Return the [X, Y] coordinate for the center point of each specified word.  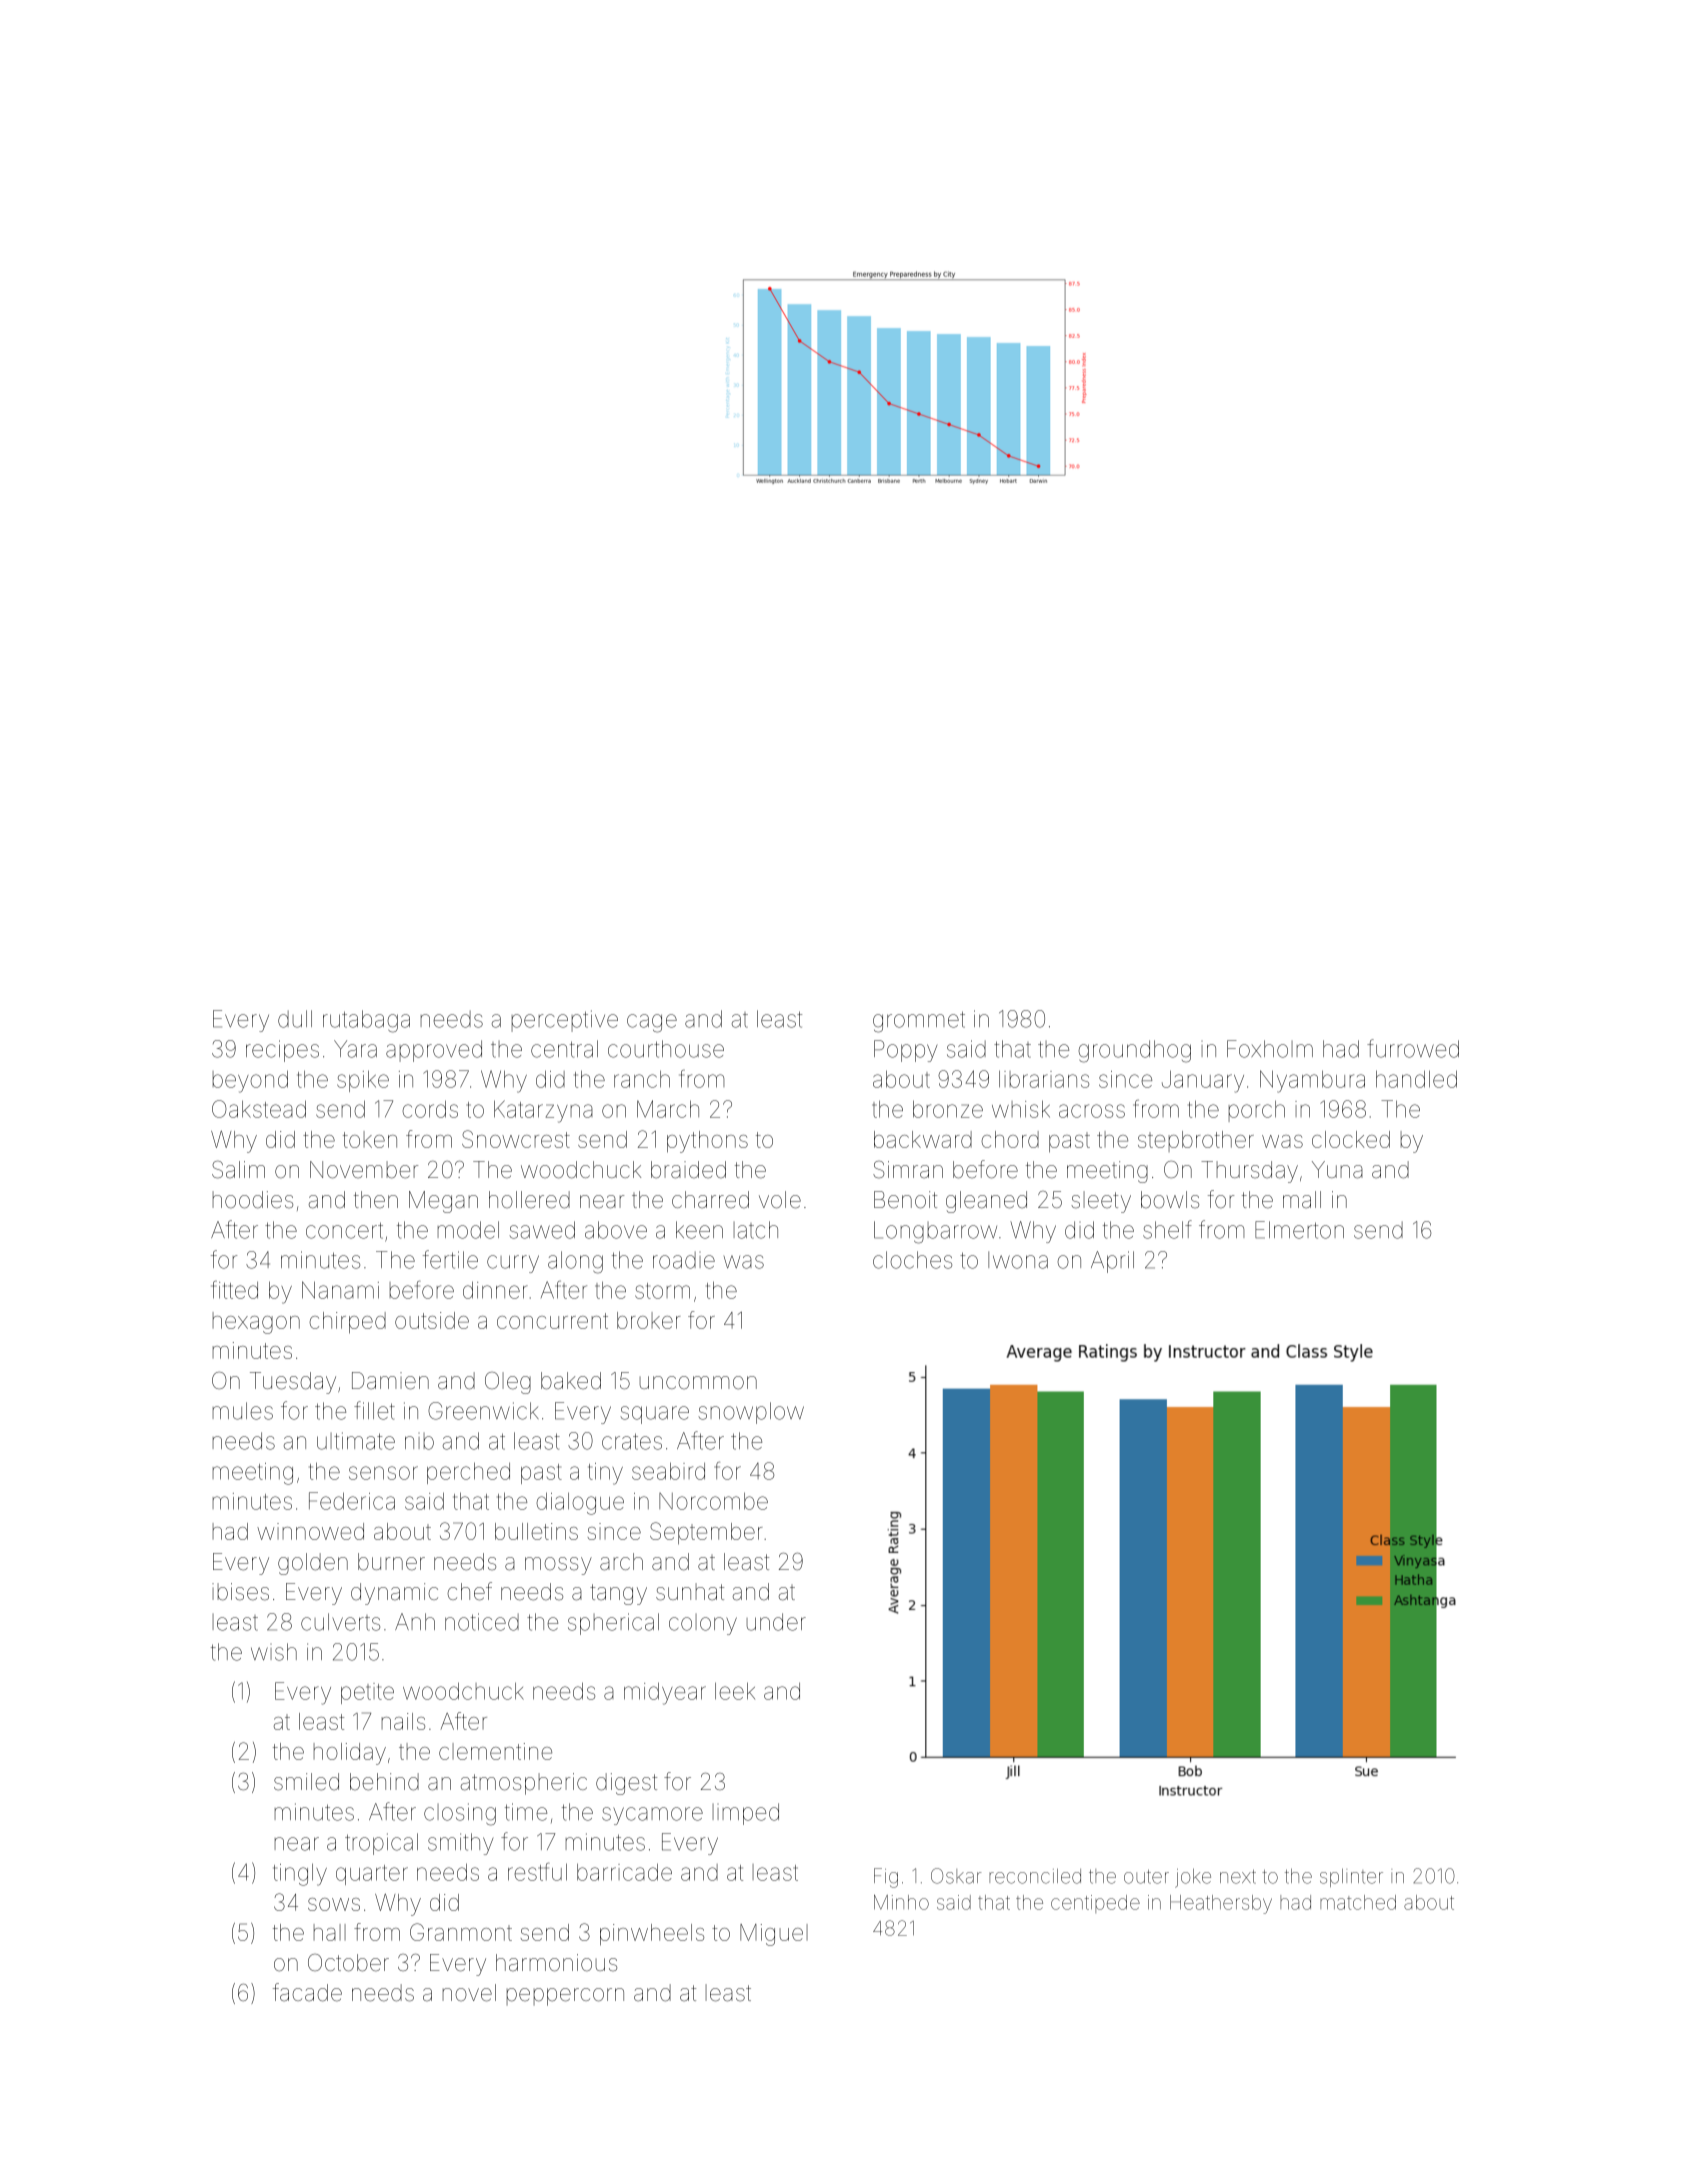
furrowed [1413, 1048]
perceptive [565, 1021]
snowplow [751, 1413]
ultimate [356, 1441]
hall [330, 1932]
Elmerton [1299, 1230]
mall [1302, 1200]
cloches [912, 1260]
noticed [482, 1622]
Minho [901, 1902]
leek [735, 1691]
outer [1146, 1877]
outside [432, 1320]
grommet [919, 1022]
